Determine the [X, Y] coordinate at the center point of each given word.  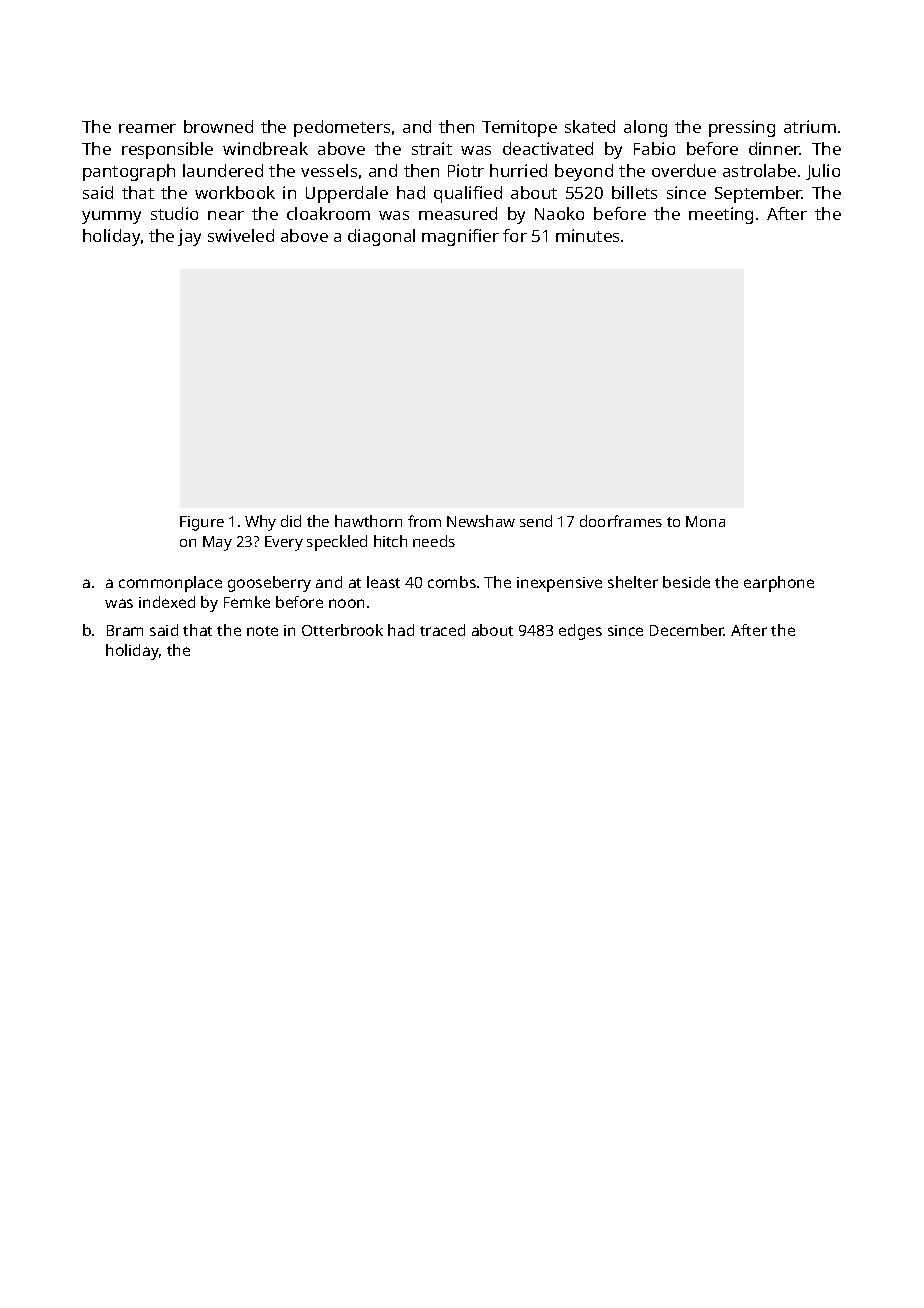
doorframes [621, 521]
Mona [705, 521]
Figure [202, 523]
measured [458, 213]
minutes [587, 235]
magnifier [460, 237]
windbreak [265, 148]
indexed [167, 602]
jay [189, 237]
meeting [721, 215]
